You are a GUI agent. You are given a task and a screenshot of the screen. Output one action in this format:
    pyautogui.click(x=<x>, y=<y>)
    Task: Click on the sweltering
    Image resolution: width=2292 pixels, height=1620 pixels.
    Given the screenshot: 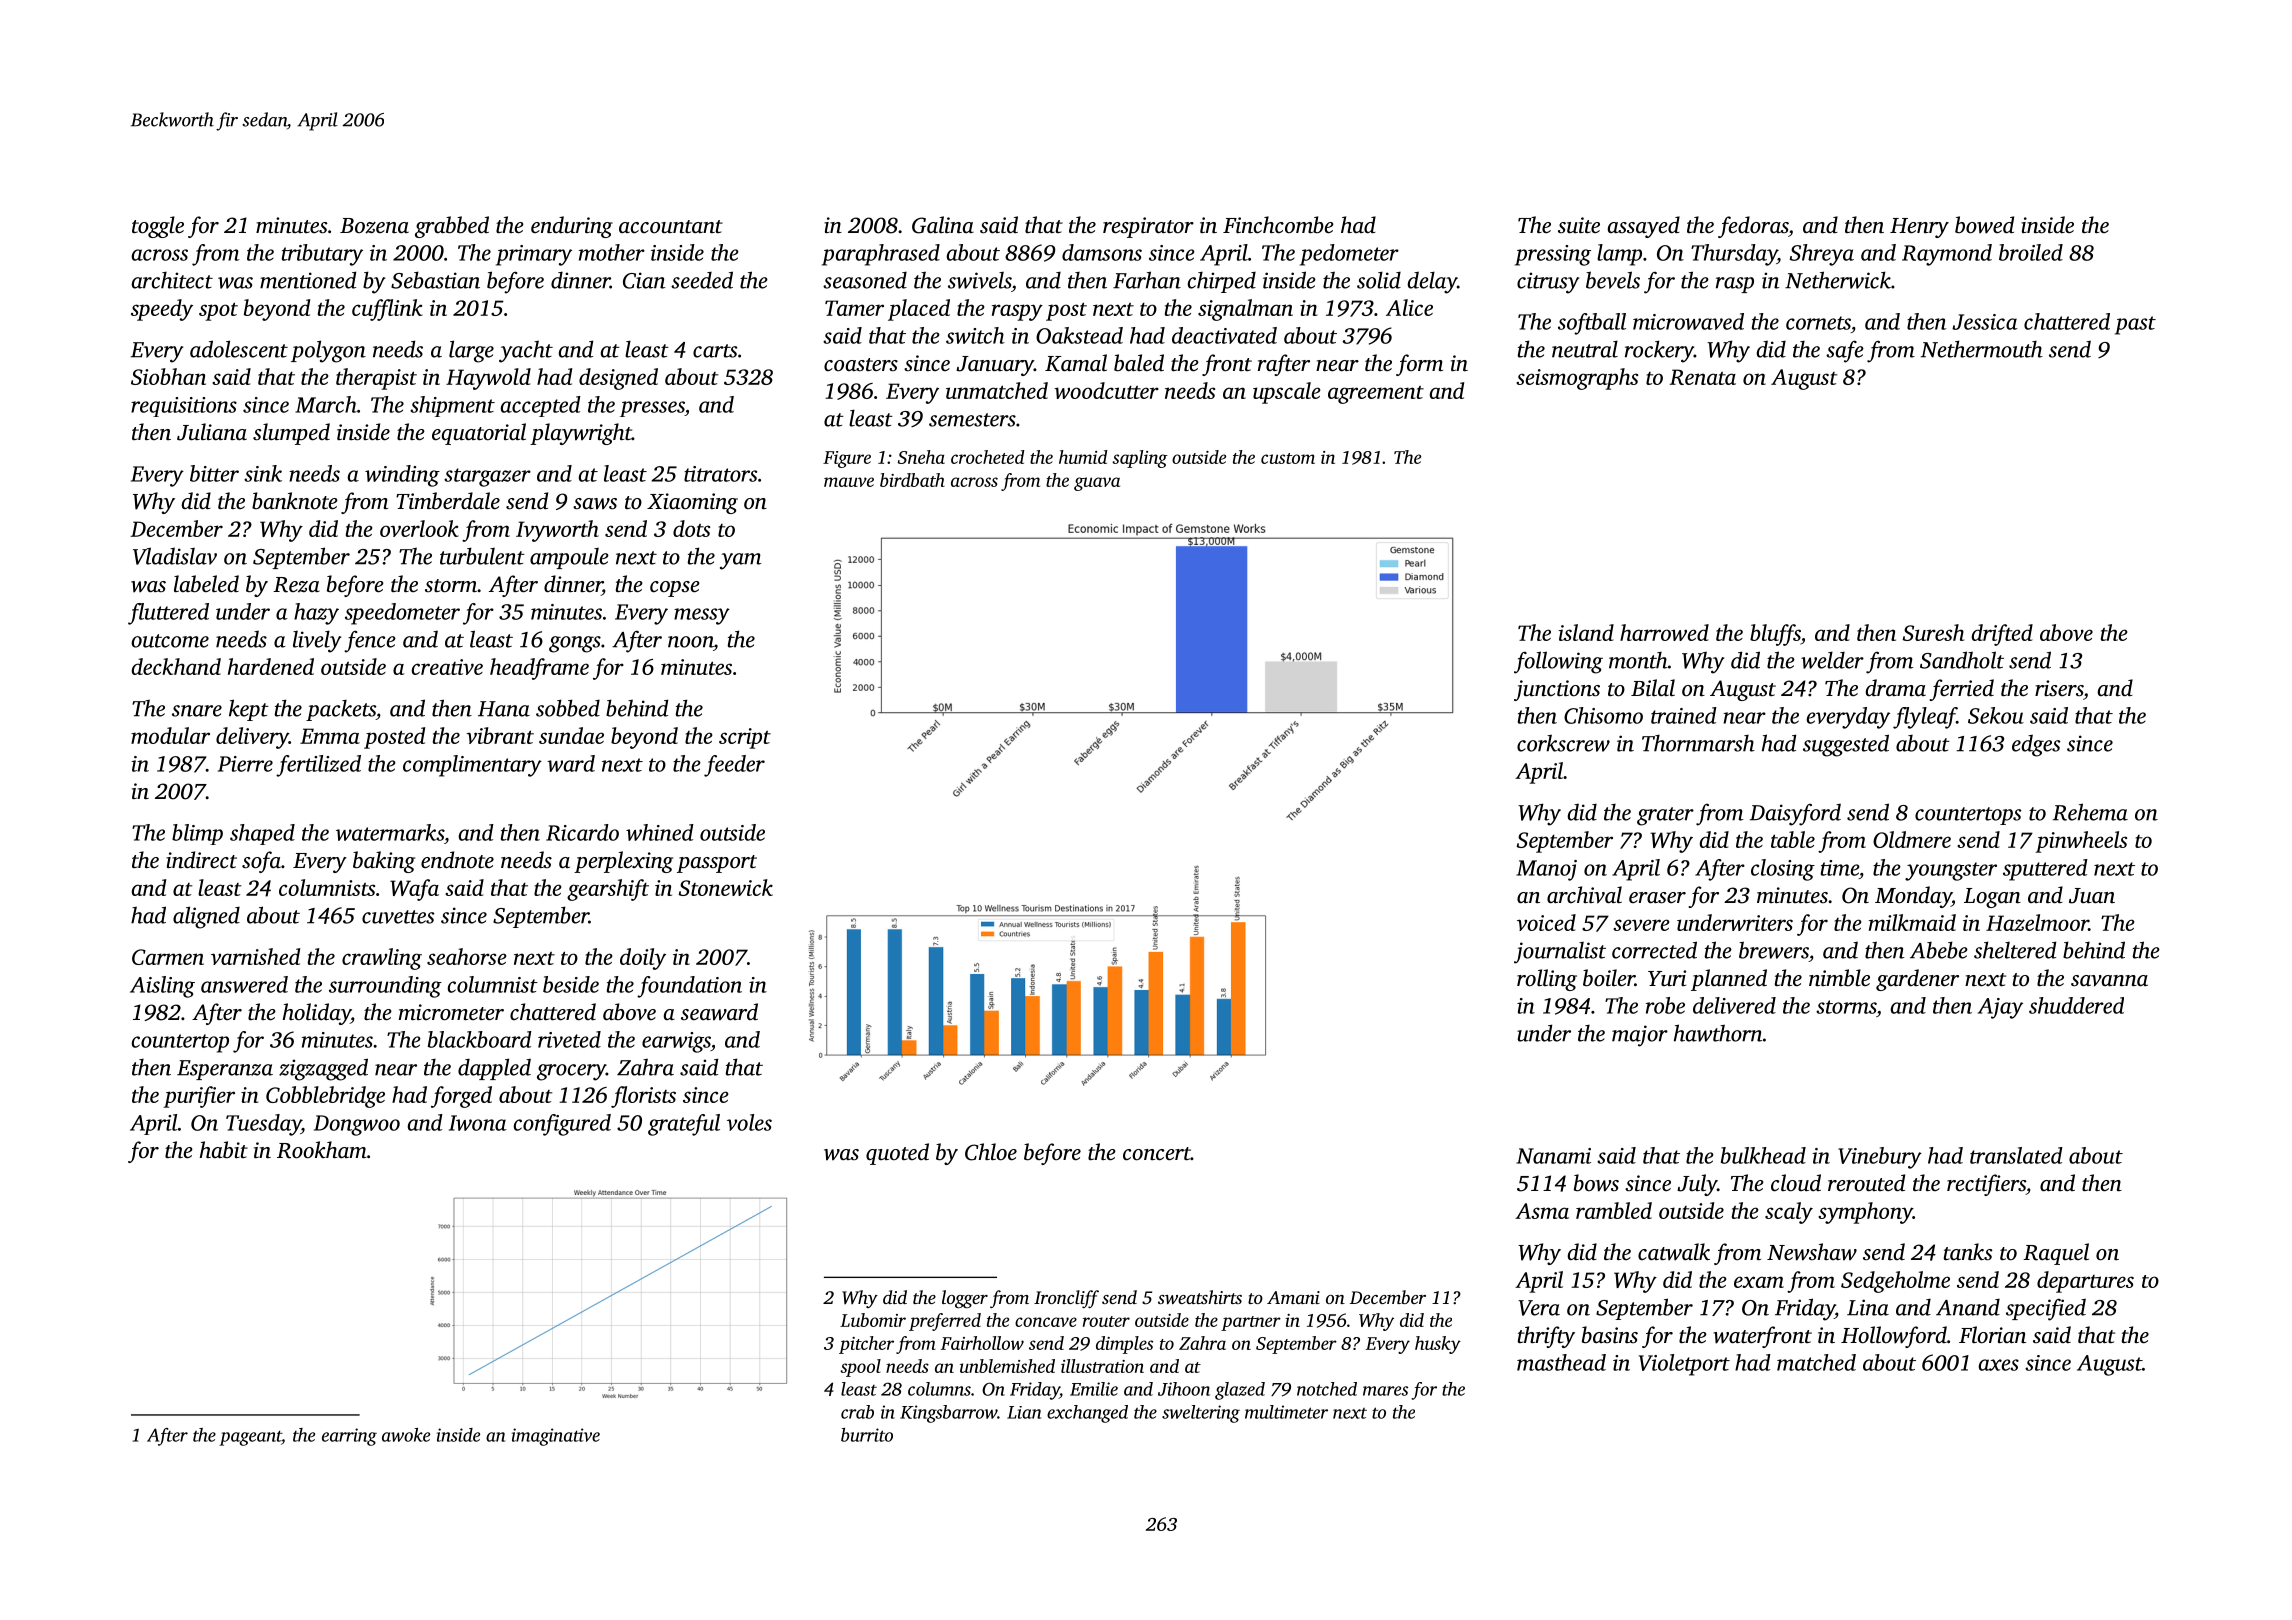 What is the action you would take?
    pyautogui.click(x=1201, y=1414)
